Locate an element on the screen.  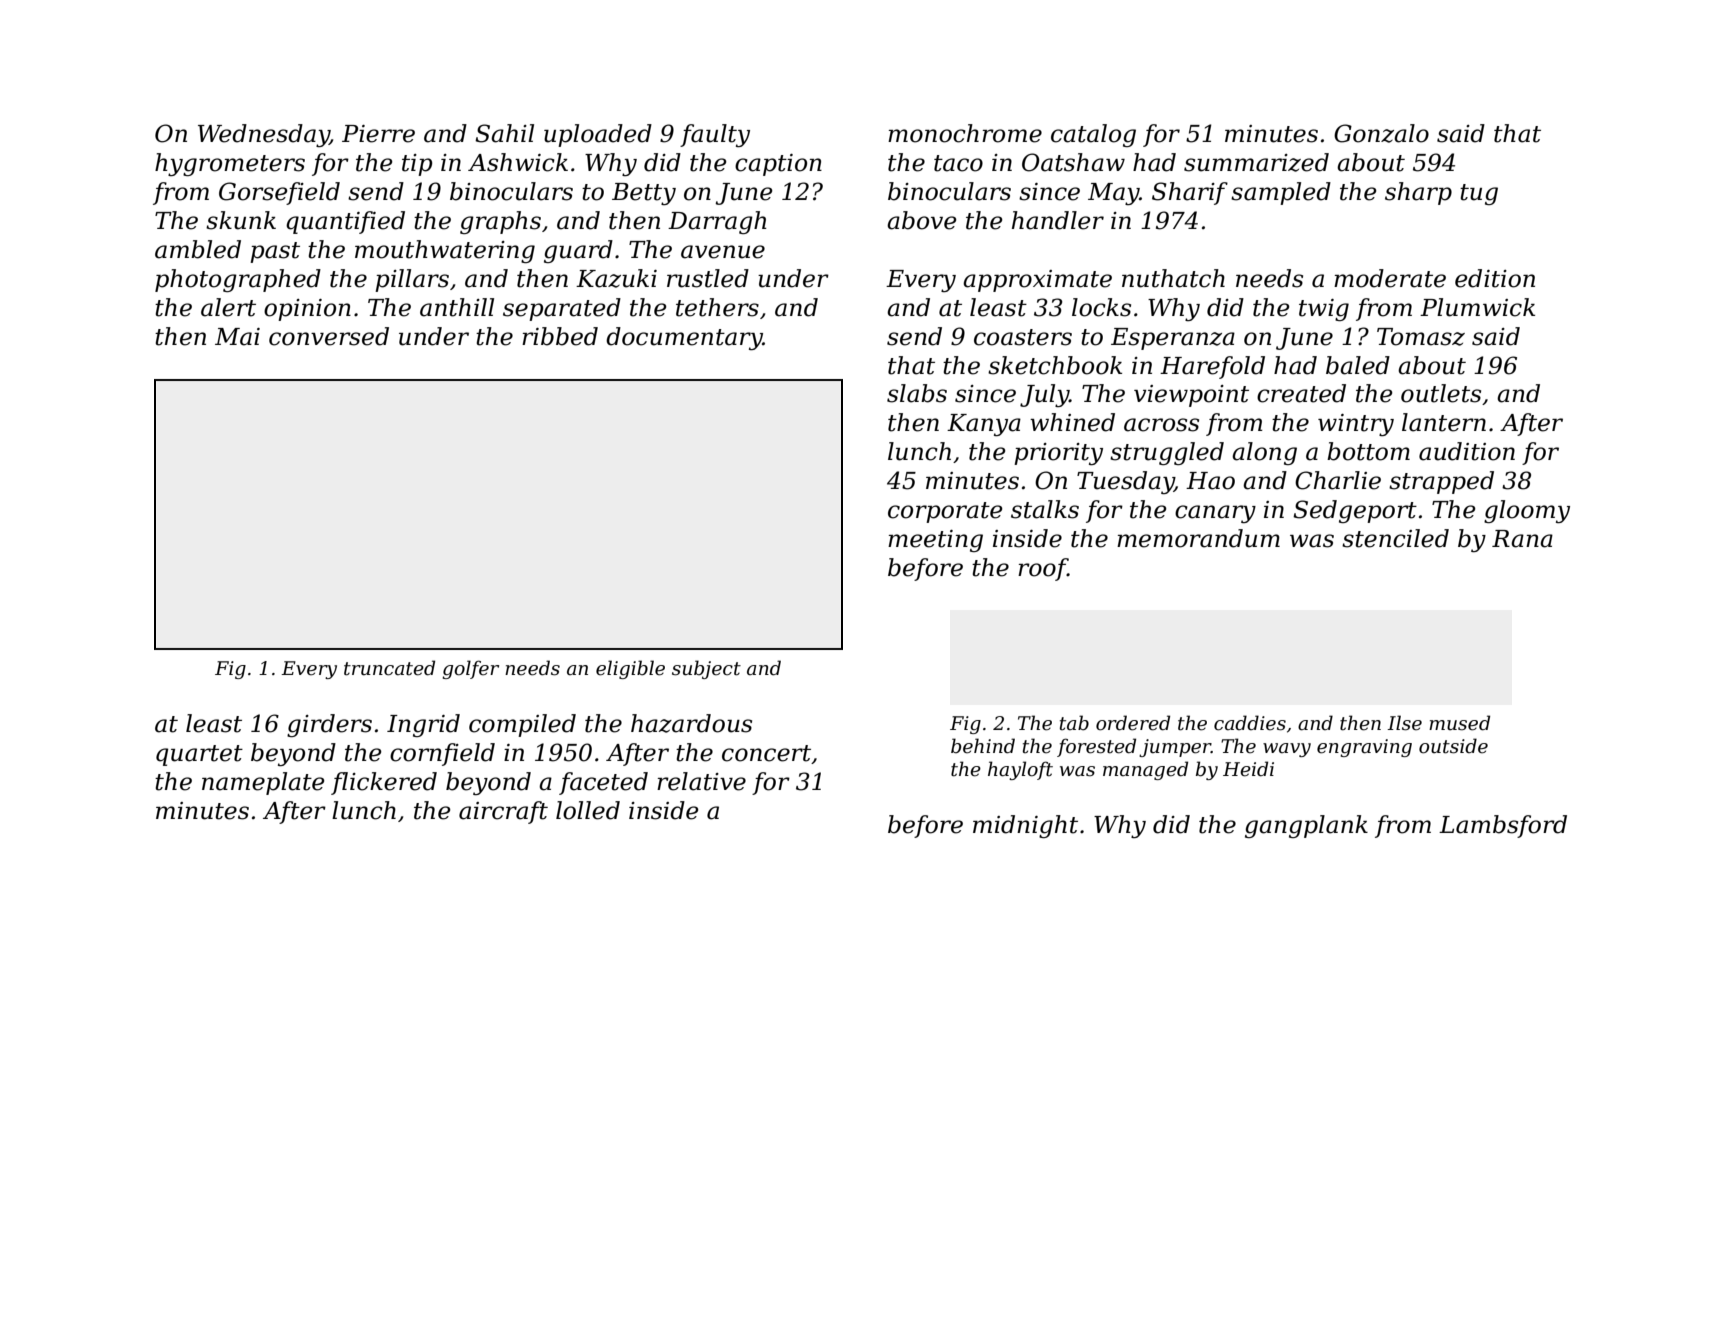
midnight is located at coordinates (1025, 826).
